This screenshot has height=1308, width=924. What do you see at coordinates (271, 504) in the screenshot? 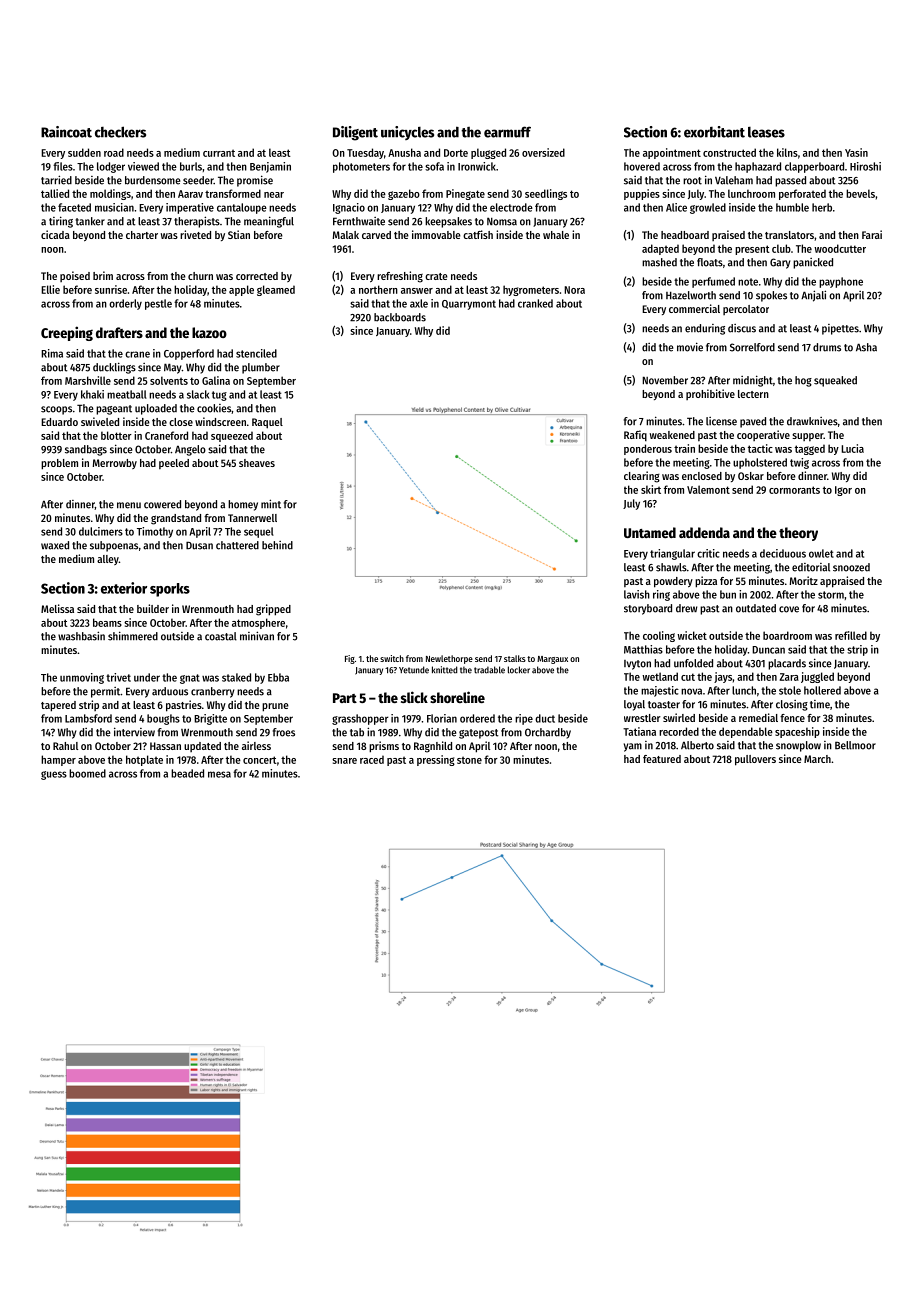
I see `mint` at bounding box center [271, 504].
